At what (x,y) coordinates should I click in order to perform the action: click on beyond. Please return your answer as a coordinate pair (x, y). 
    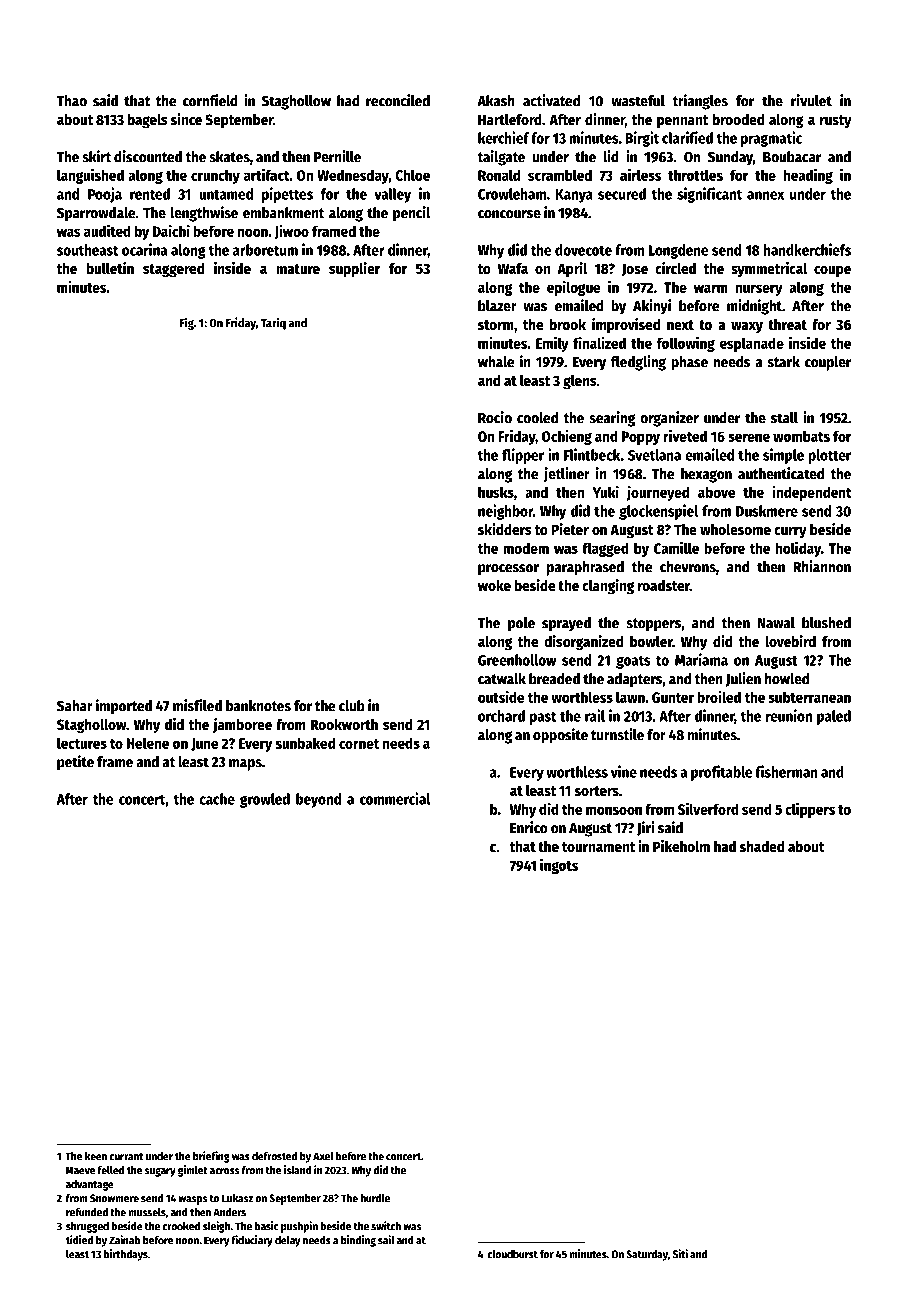
    Looking at the image, I should click on (318, 800).
